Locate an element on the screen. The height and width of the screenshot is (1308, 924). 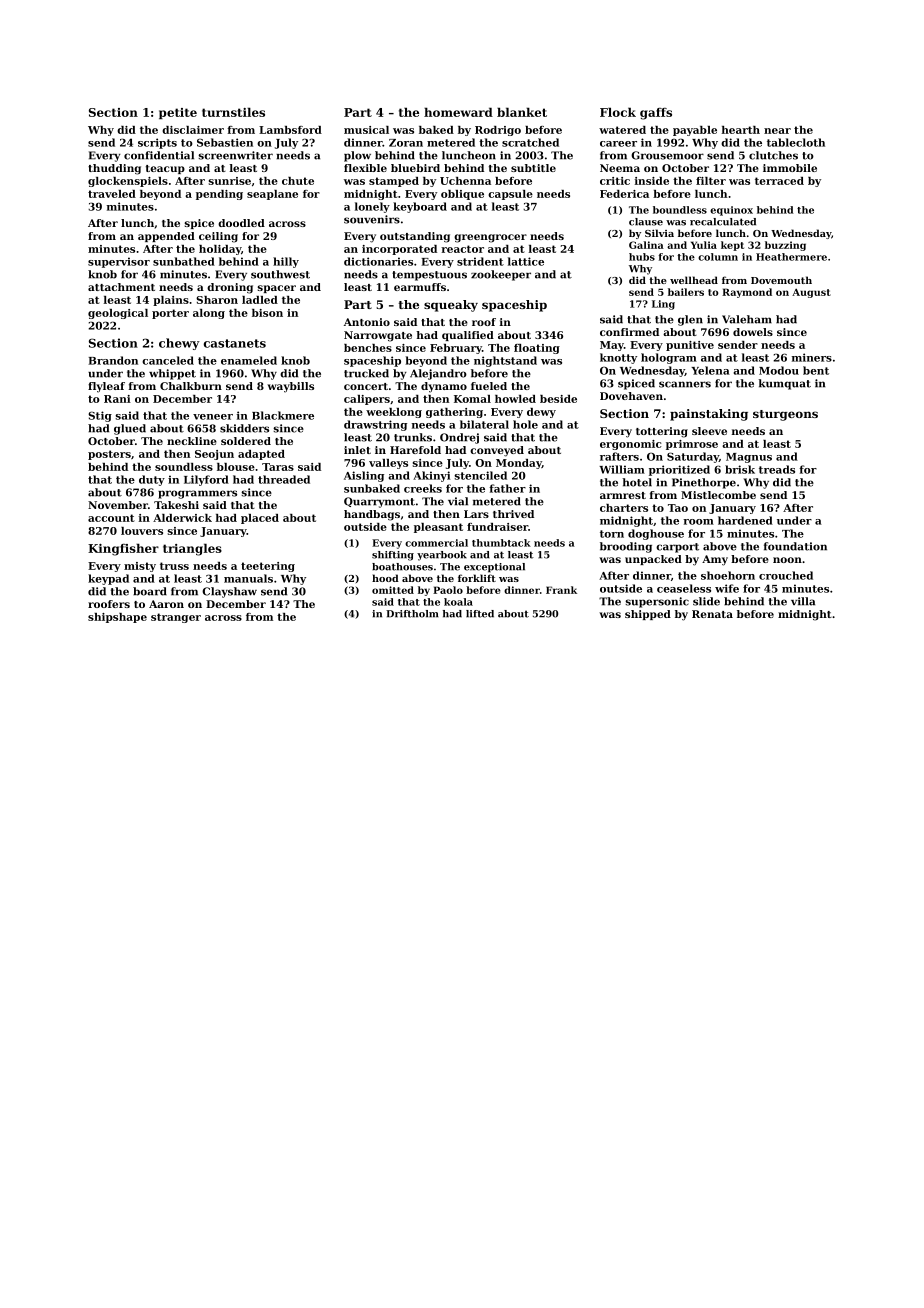
tottering is located at coordinates (662, 432).
